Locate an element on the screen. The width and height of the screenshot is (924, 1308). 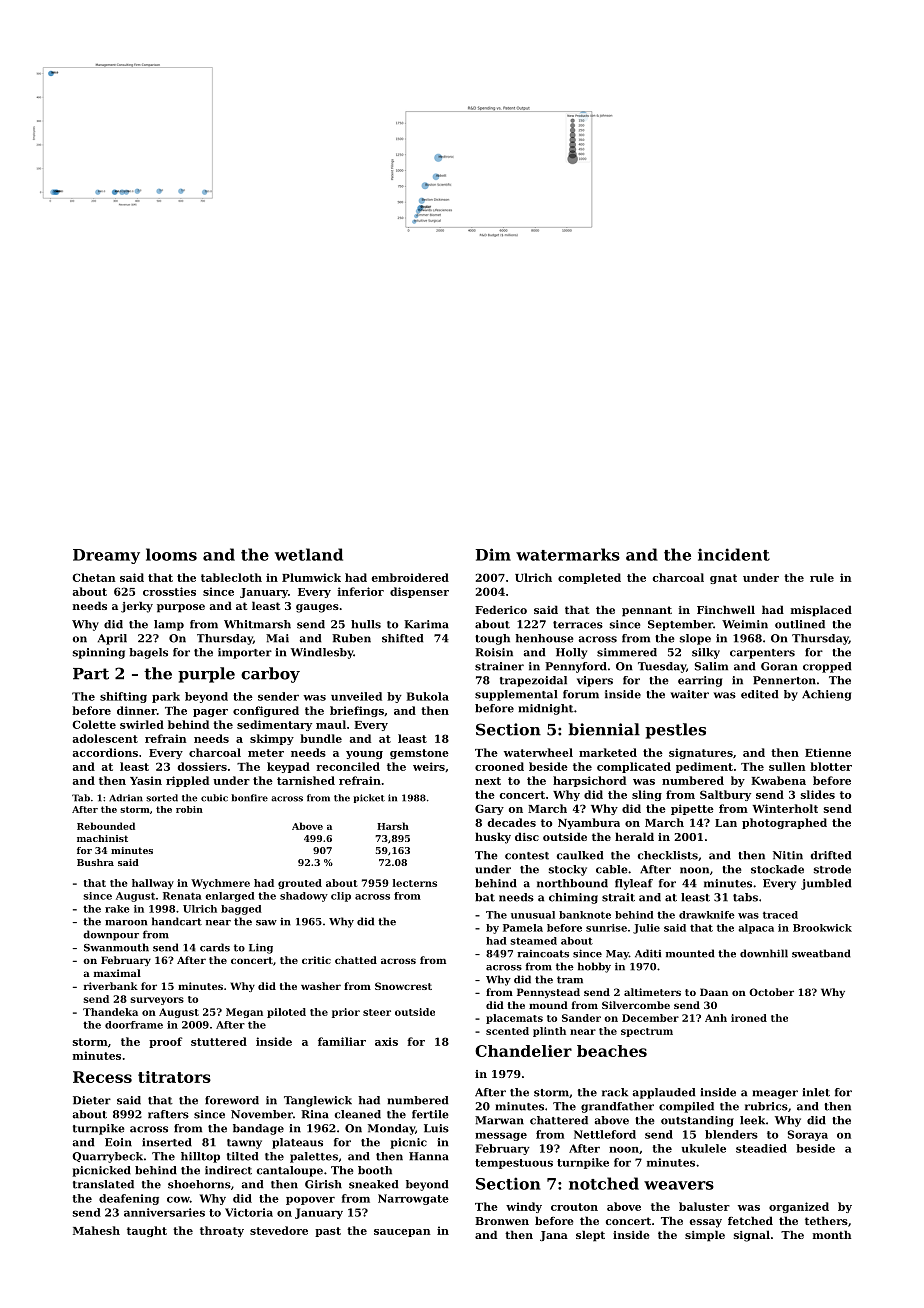
embroidered is located at coordinates (410, 577).
